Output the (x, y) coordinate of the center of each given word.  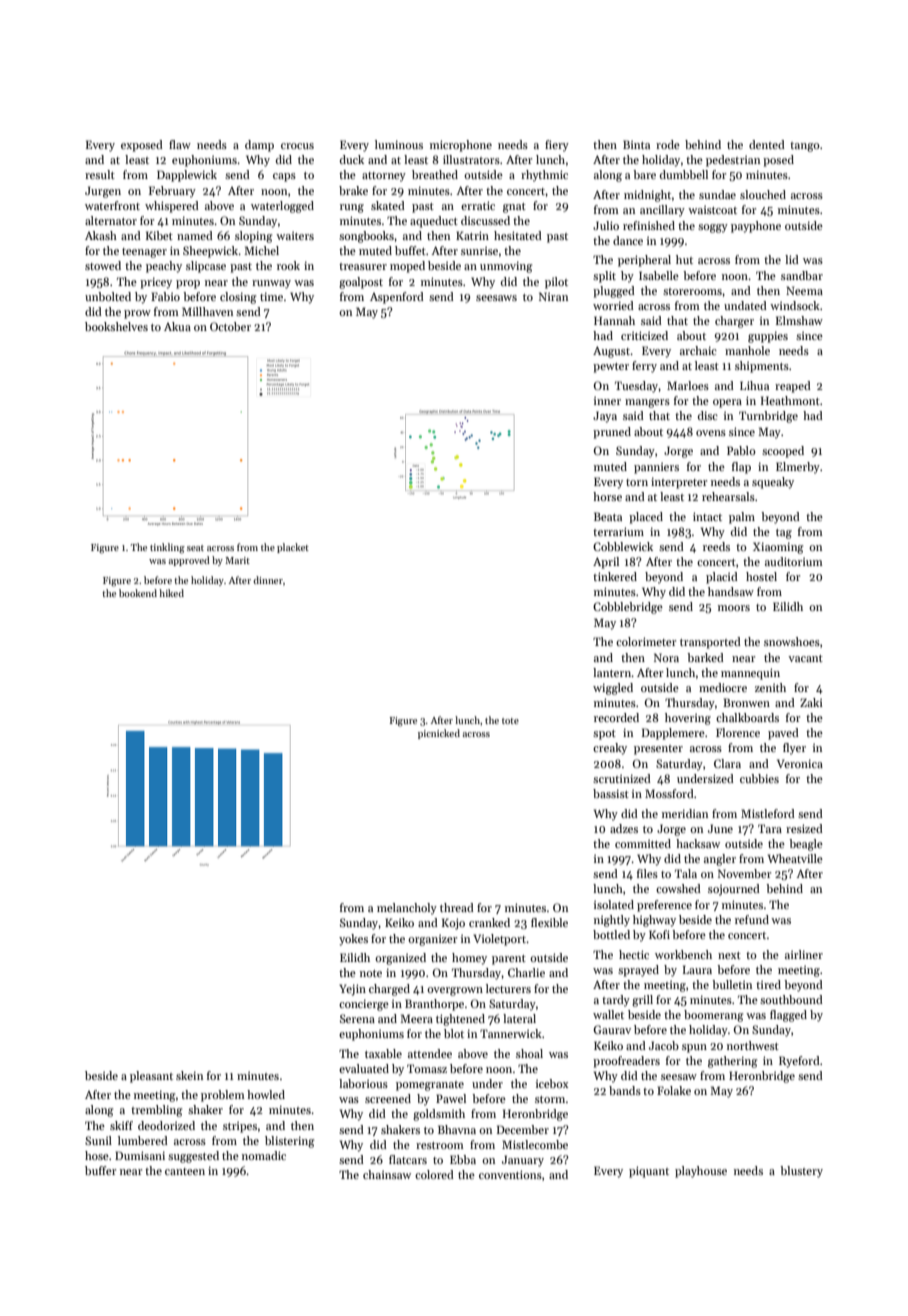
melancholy (407, 909)
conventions (510, 1174)
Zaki (811, 702)
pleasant (151, 1077)
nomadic (264, 1155)
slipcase (206, 267)
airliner (804, 954)
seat (195, 548)
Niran (553, 296)
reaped (793, 387)
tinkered (615, 576)
